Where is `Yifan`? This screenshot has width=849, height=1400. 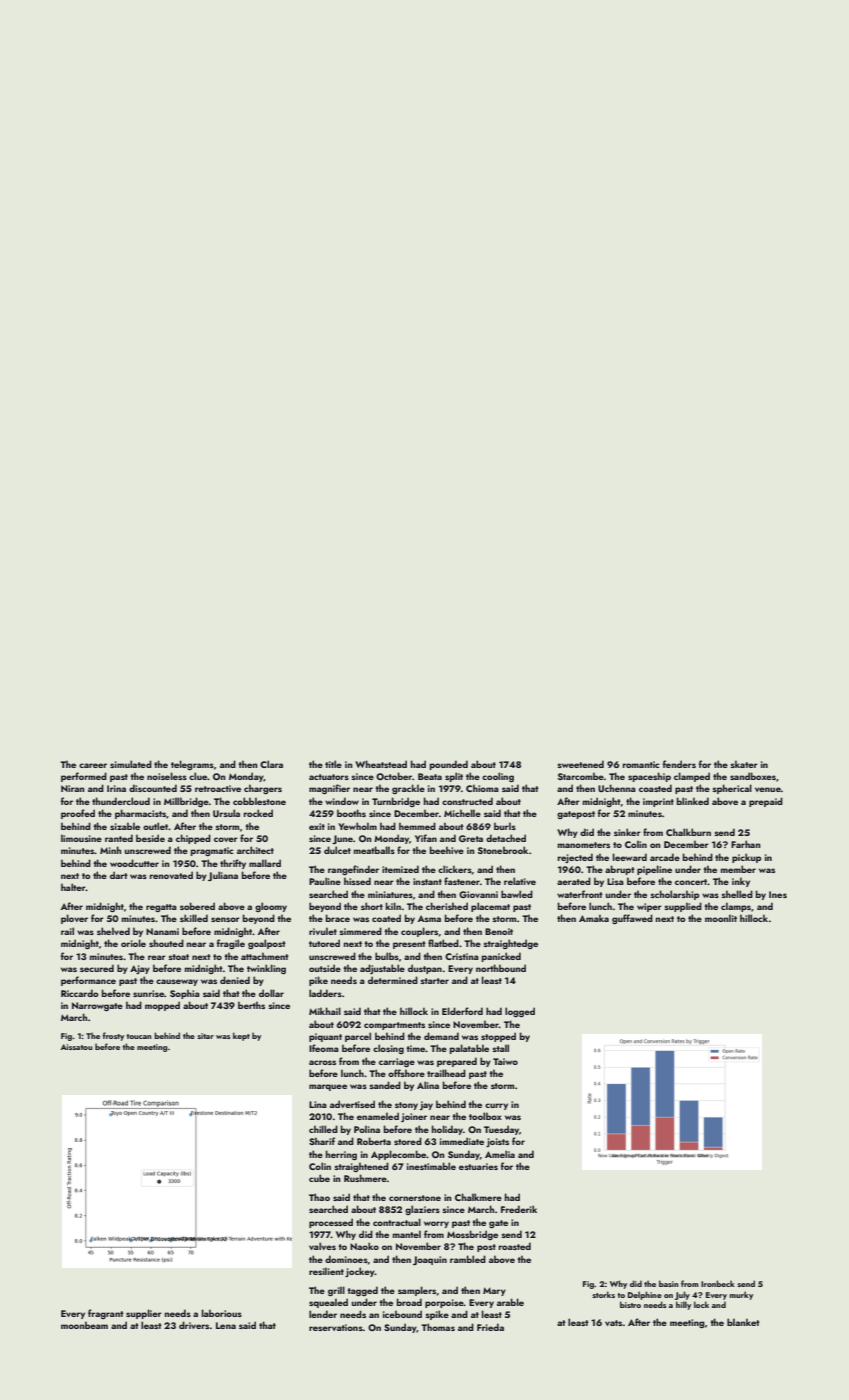
Yifan is located at coordinates (426, 838).
